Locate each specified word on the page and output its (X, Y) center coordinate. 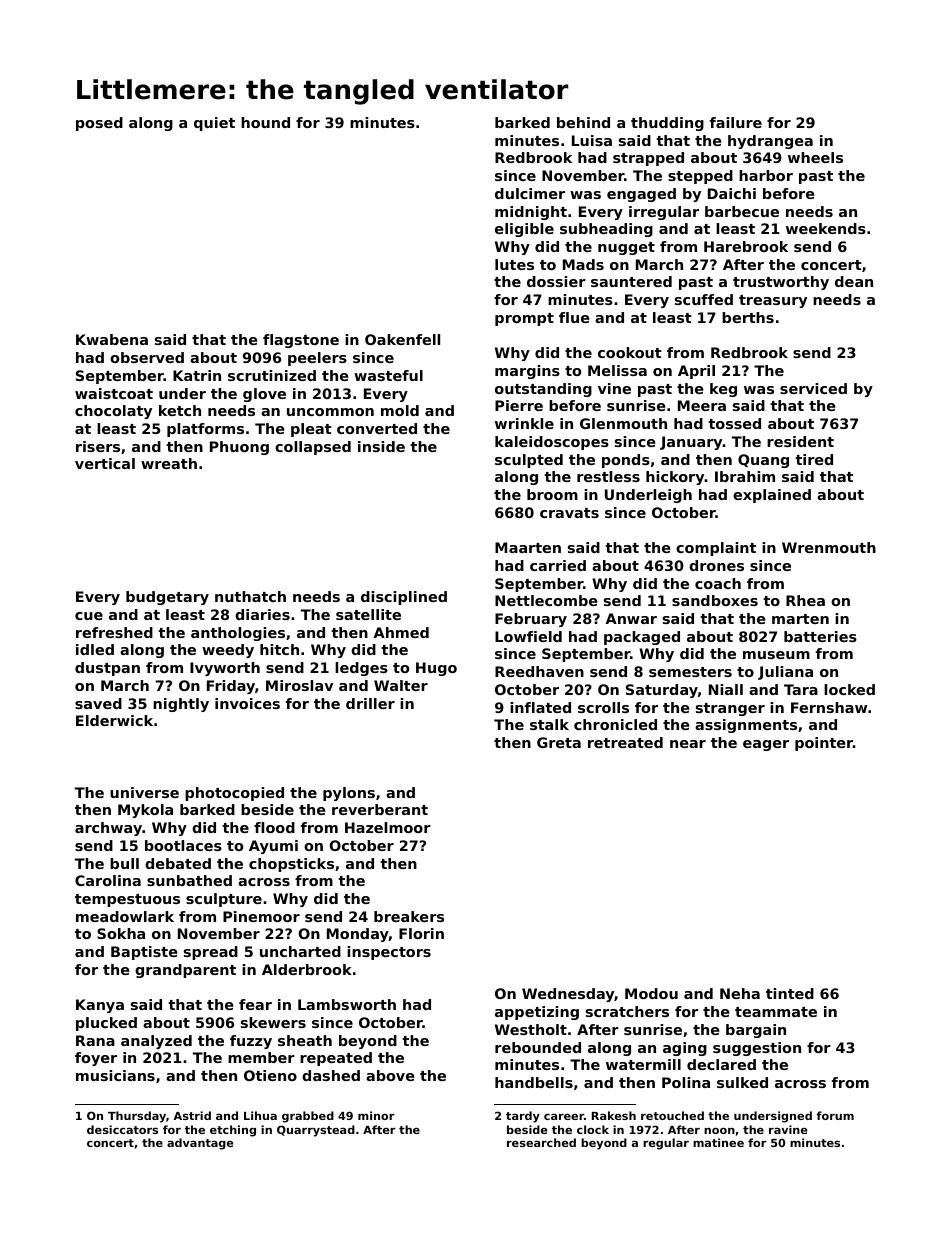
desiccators (122, 1129)
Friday (231, 687)
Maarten (528, 547)
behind (583, 122)
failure (736, 122)
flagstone (301, 341)
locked (849, 689)
